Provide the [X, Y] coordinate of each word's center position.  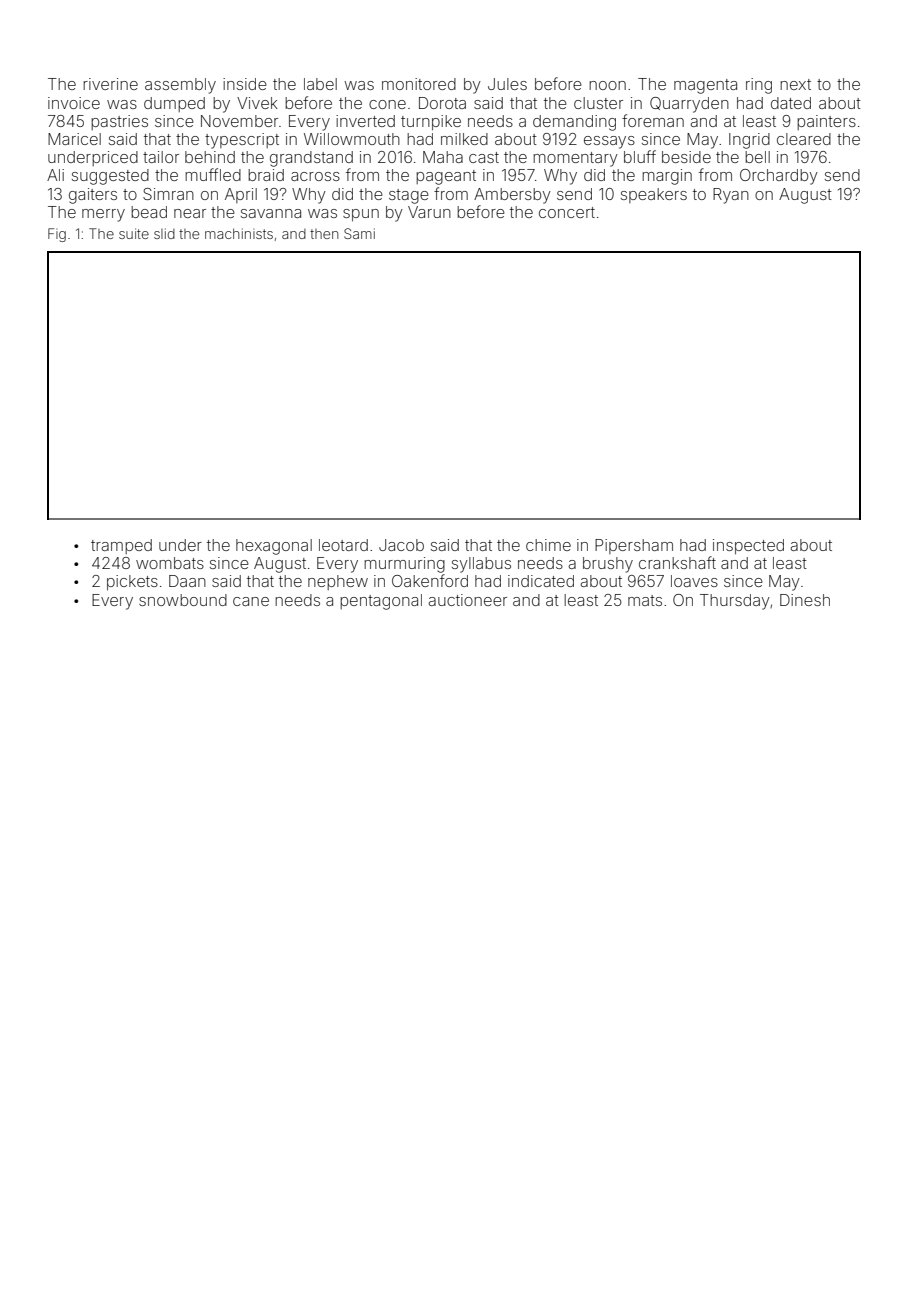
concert [567, 212]
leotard [343, 545]
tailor [161, 157]
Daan [187, 581]
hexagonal [274, 547]
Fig [57, 235]
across [315, 176]
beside [686, 157]
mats [645, 600]
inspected [748, 546]
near [190, 213]
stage [409, 196]
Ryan [731, 196]
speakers [654, 195]
